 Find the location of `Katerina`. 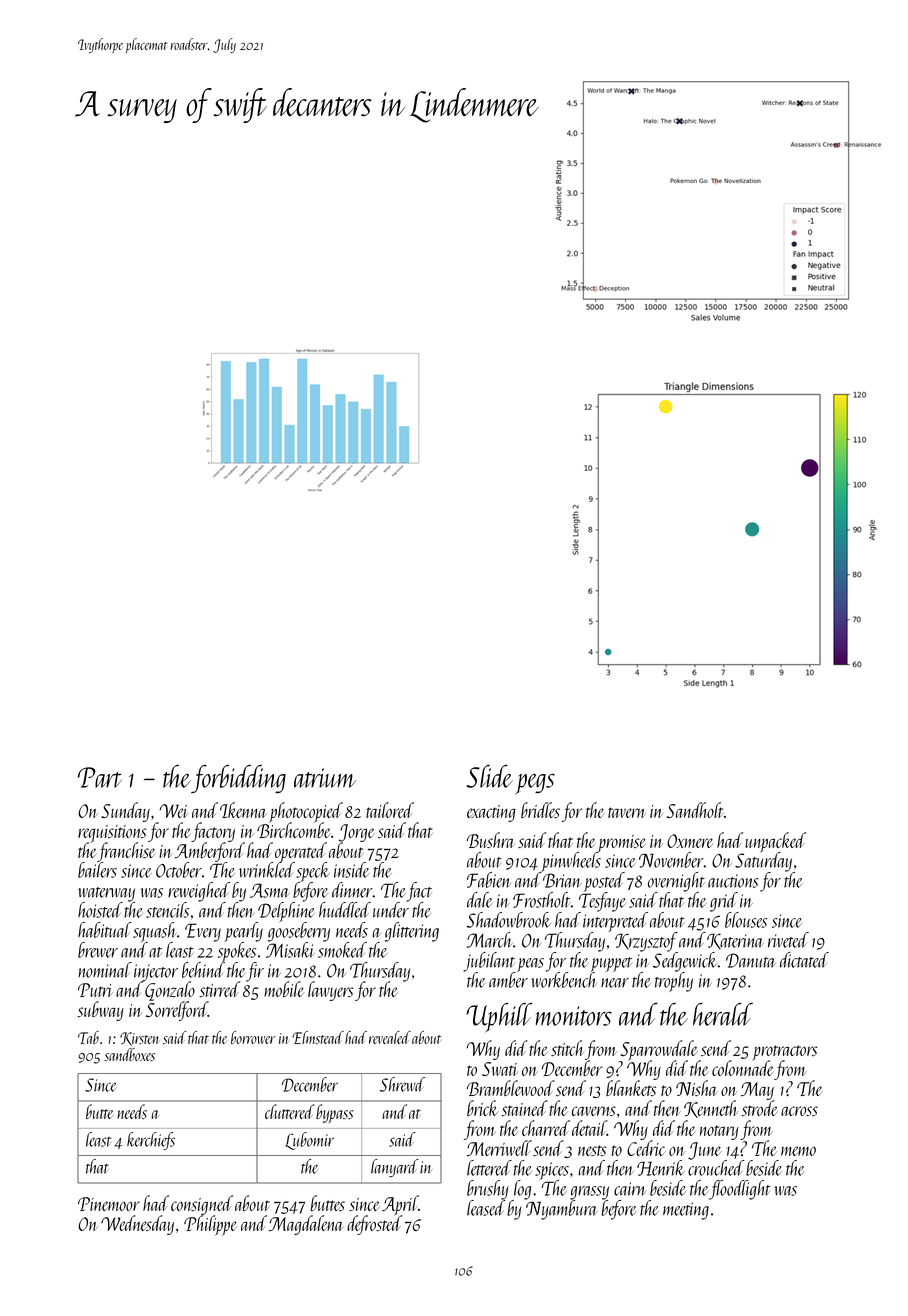

Katerina is located at coordinates (735, 941).
